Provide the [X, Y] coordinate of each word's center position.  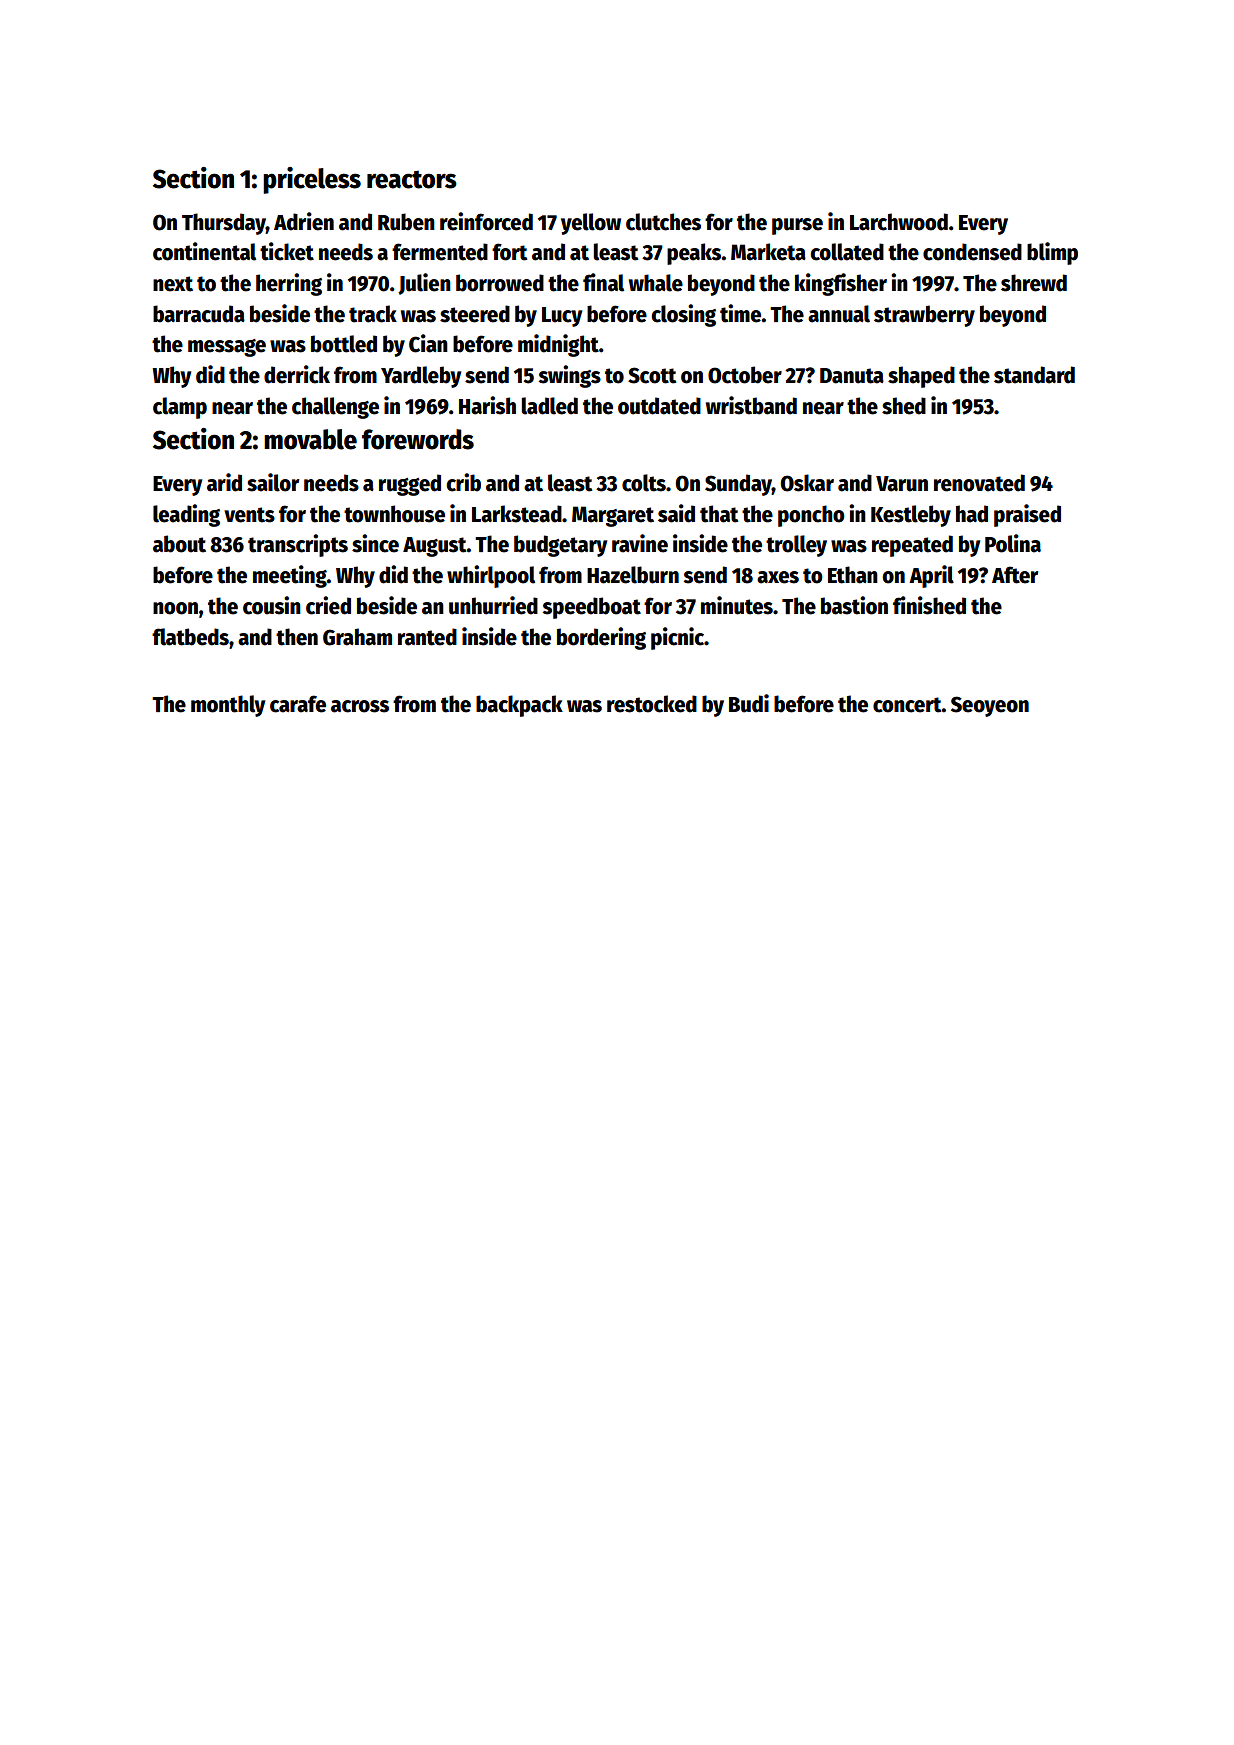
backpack [519, 706]
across [360, 706]
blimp [1052, 253]
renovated [979, 483]
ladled [549, 406]
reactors [412, 180]
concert [907, 705]
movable [310, 439]
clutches [663, 222]
